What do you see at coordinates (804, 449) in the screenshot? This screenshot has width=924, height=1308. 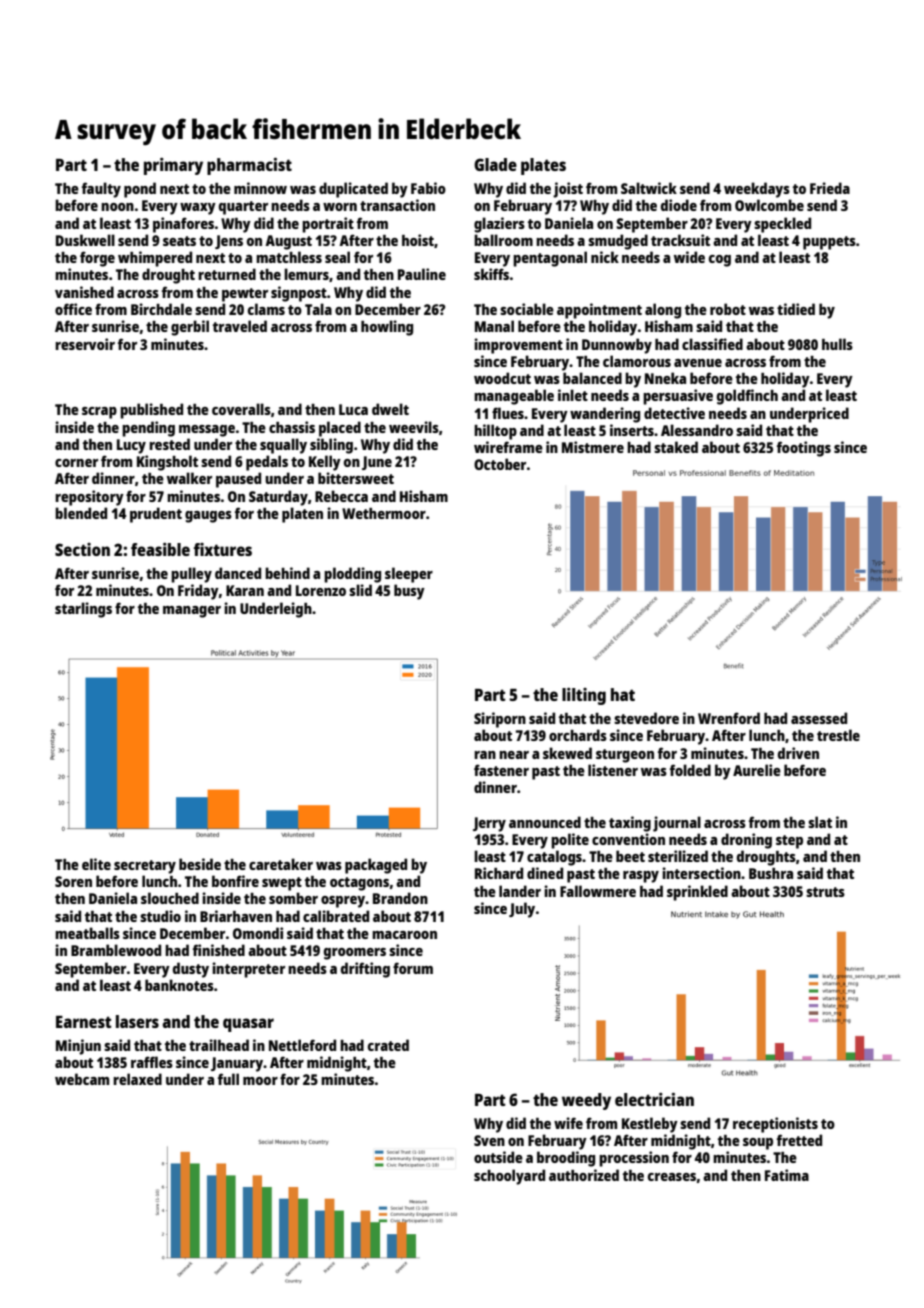 I see `footings` at bounding box center [804, 449].
